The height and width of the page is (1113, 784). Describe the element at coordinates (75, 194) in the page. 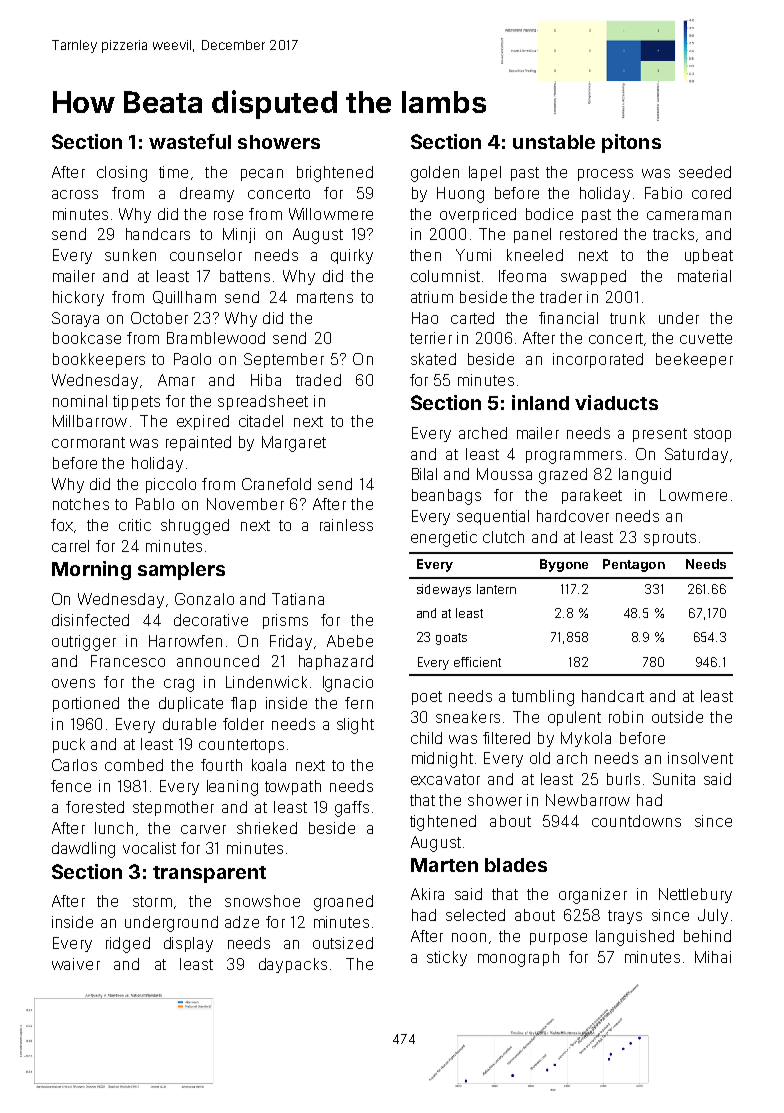

I see `across` at that location.
